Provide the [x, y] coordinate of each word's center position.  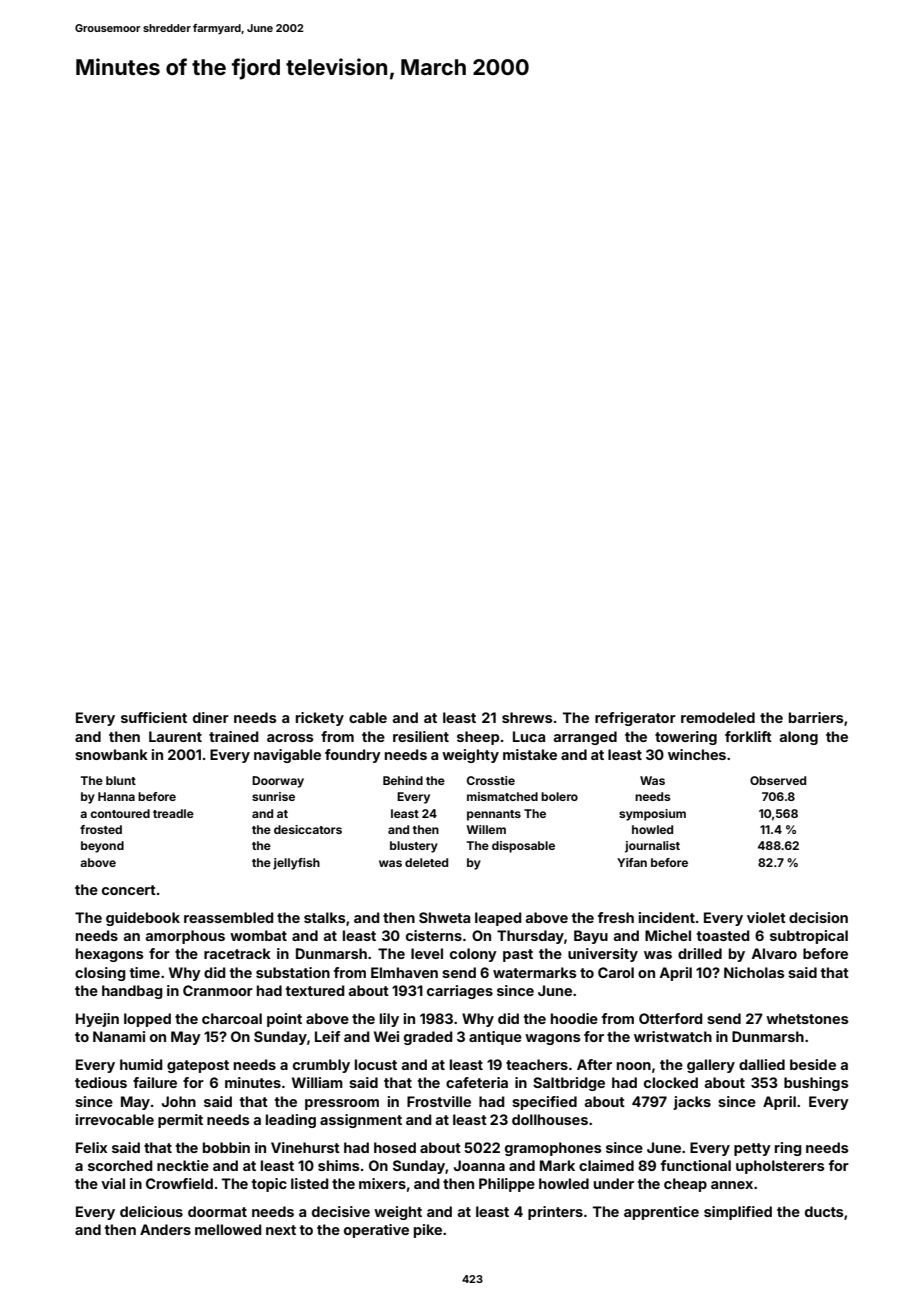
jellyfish [296, 864]
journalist [652, 847]
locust [376, 1064]
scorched [120, 1165]
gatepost [198, 1066]
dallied [762, 1064]
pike [428, 1231]
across [290, 738]
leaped [498, 919]
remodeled [718, 717]
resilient [421, 736]
